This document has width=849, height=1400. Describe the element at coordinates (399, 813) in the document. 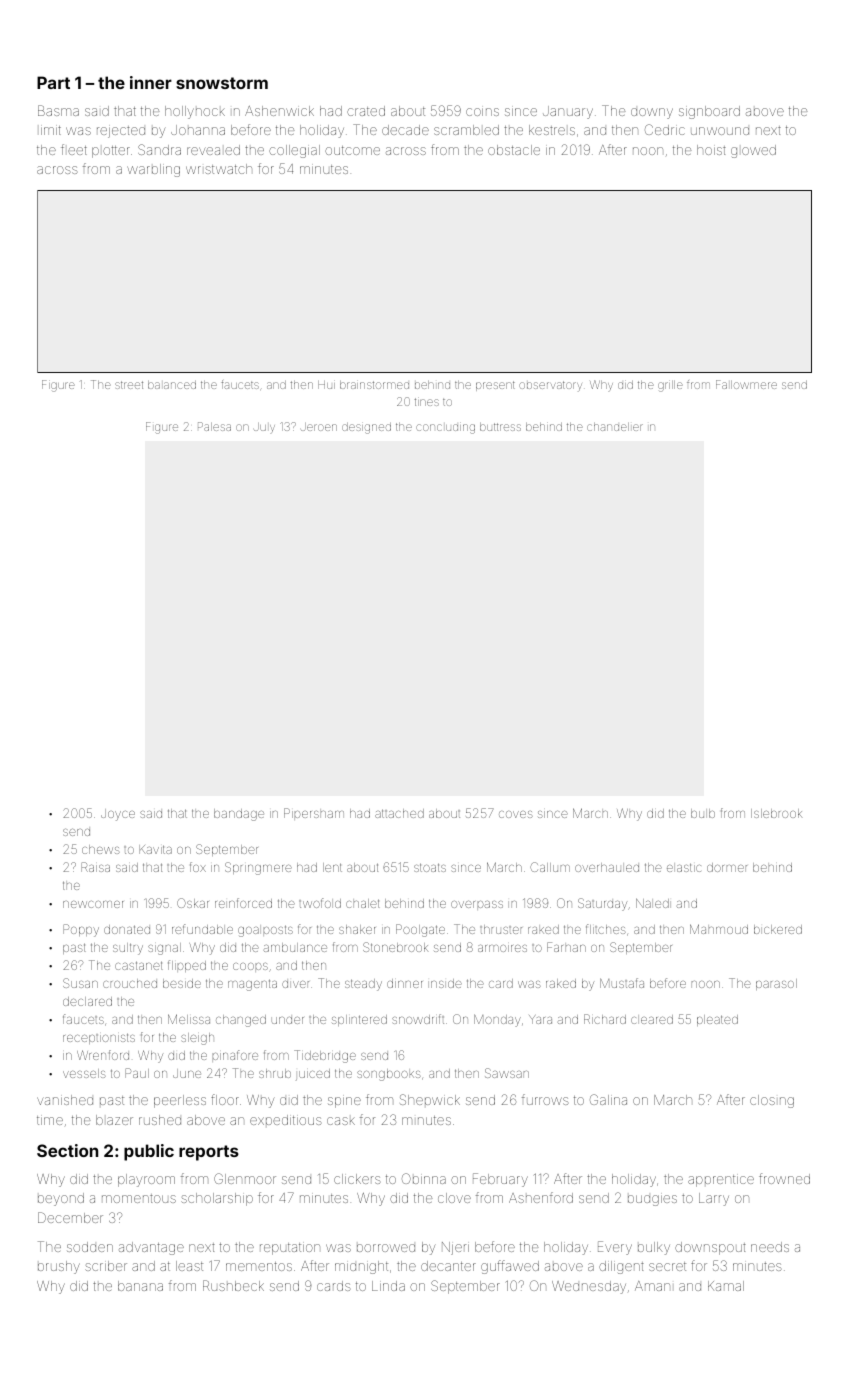

I see `attached` at that location.
